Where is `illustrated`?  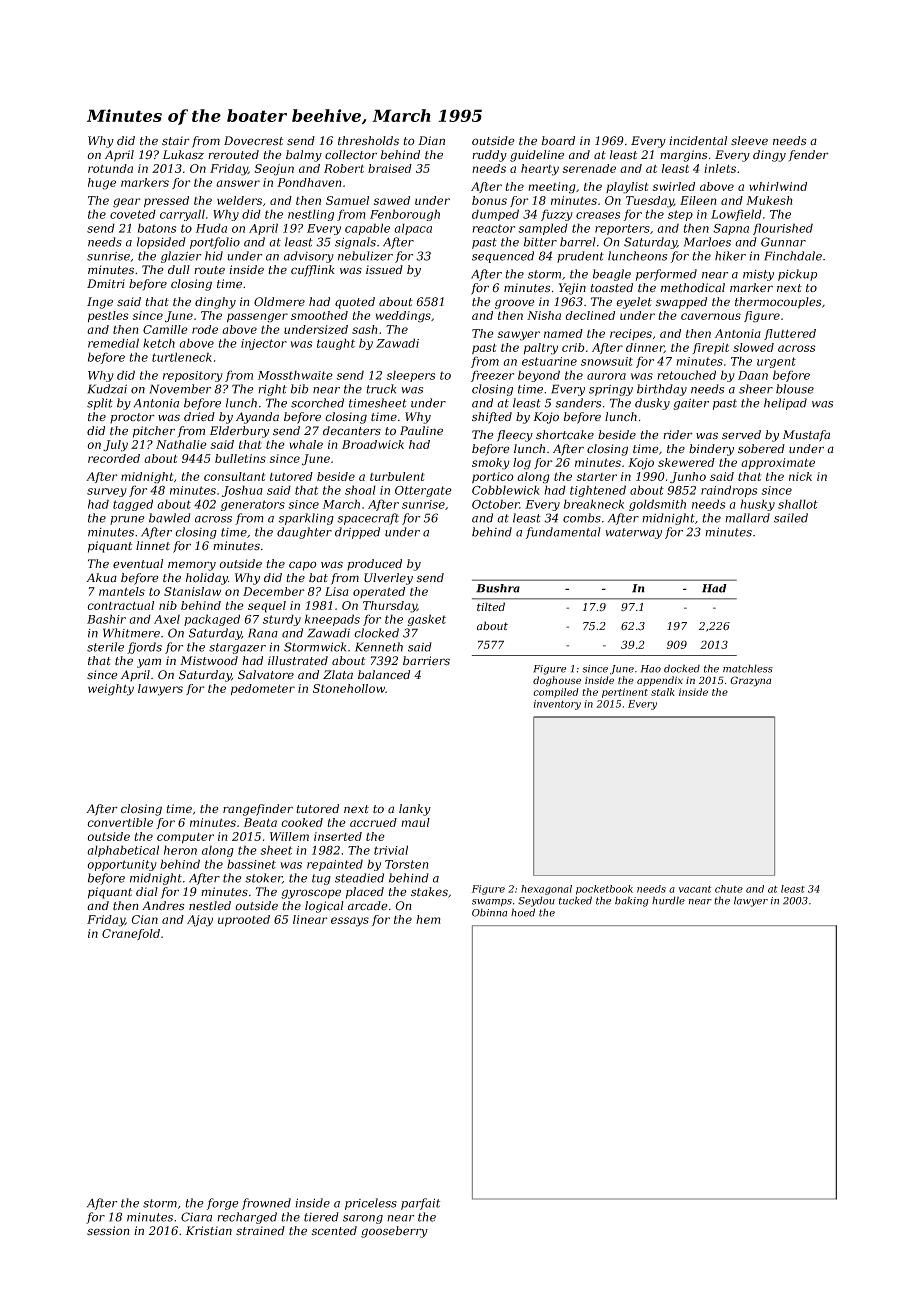 illustrated is located at coordinates (298, 661).
